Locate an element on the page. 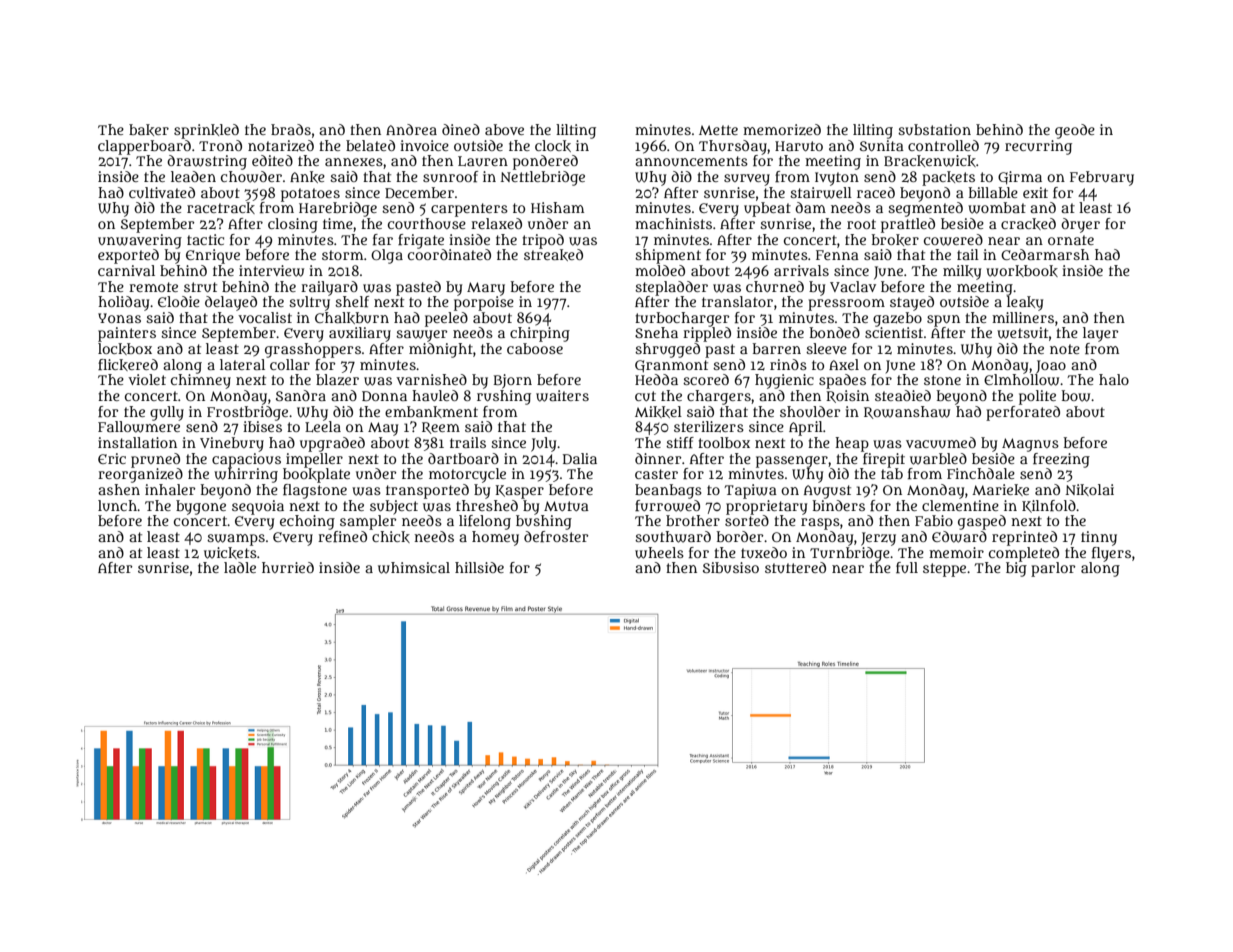 The width and height of the page is (1233, 952). Girma is located at coordinates (1020, 178).
